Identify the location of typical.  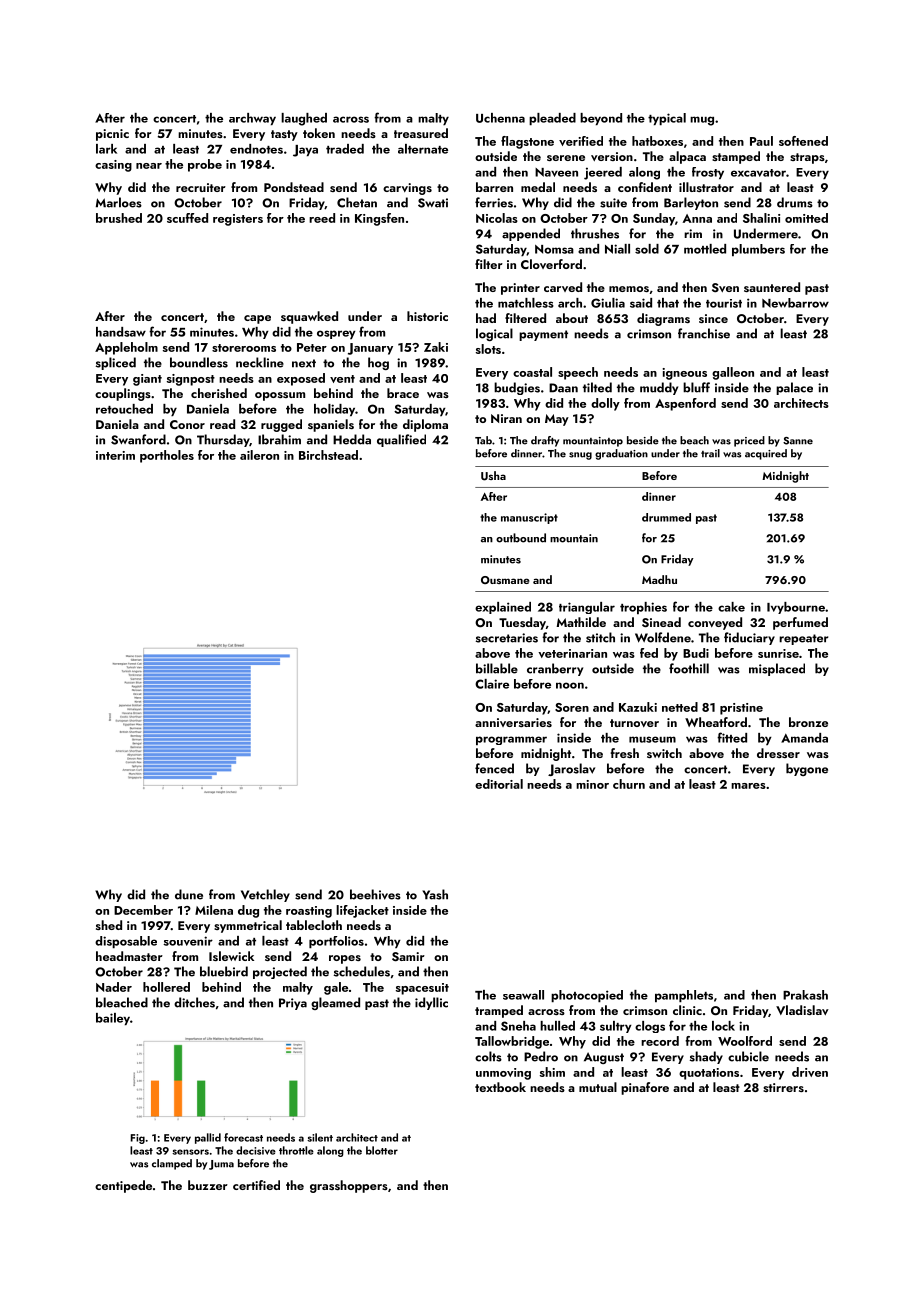
(667, 119).
